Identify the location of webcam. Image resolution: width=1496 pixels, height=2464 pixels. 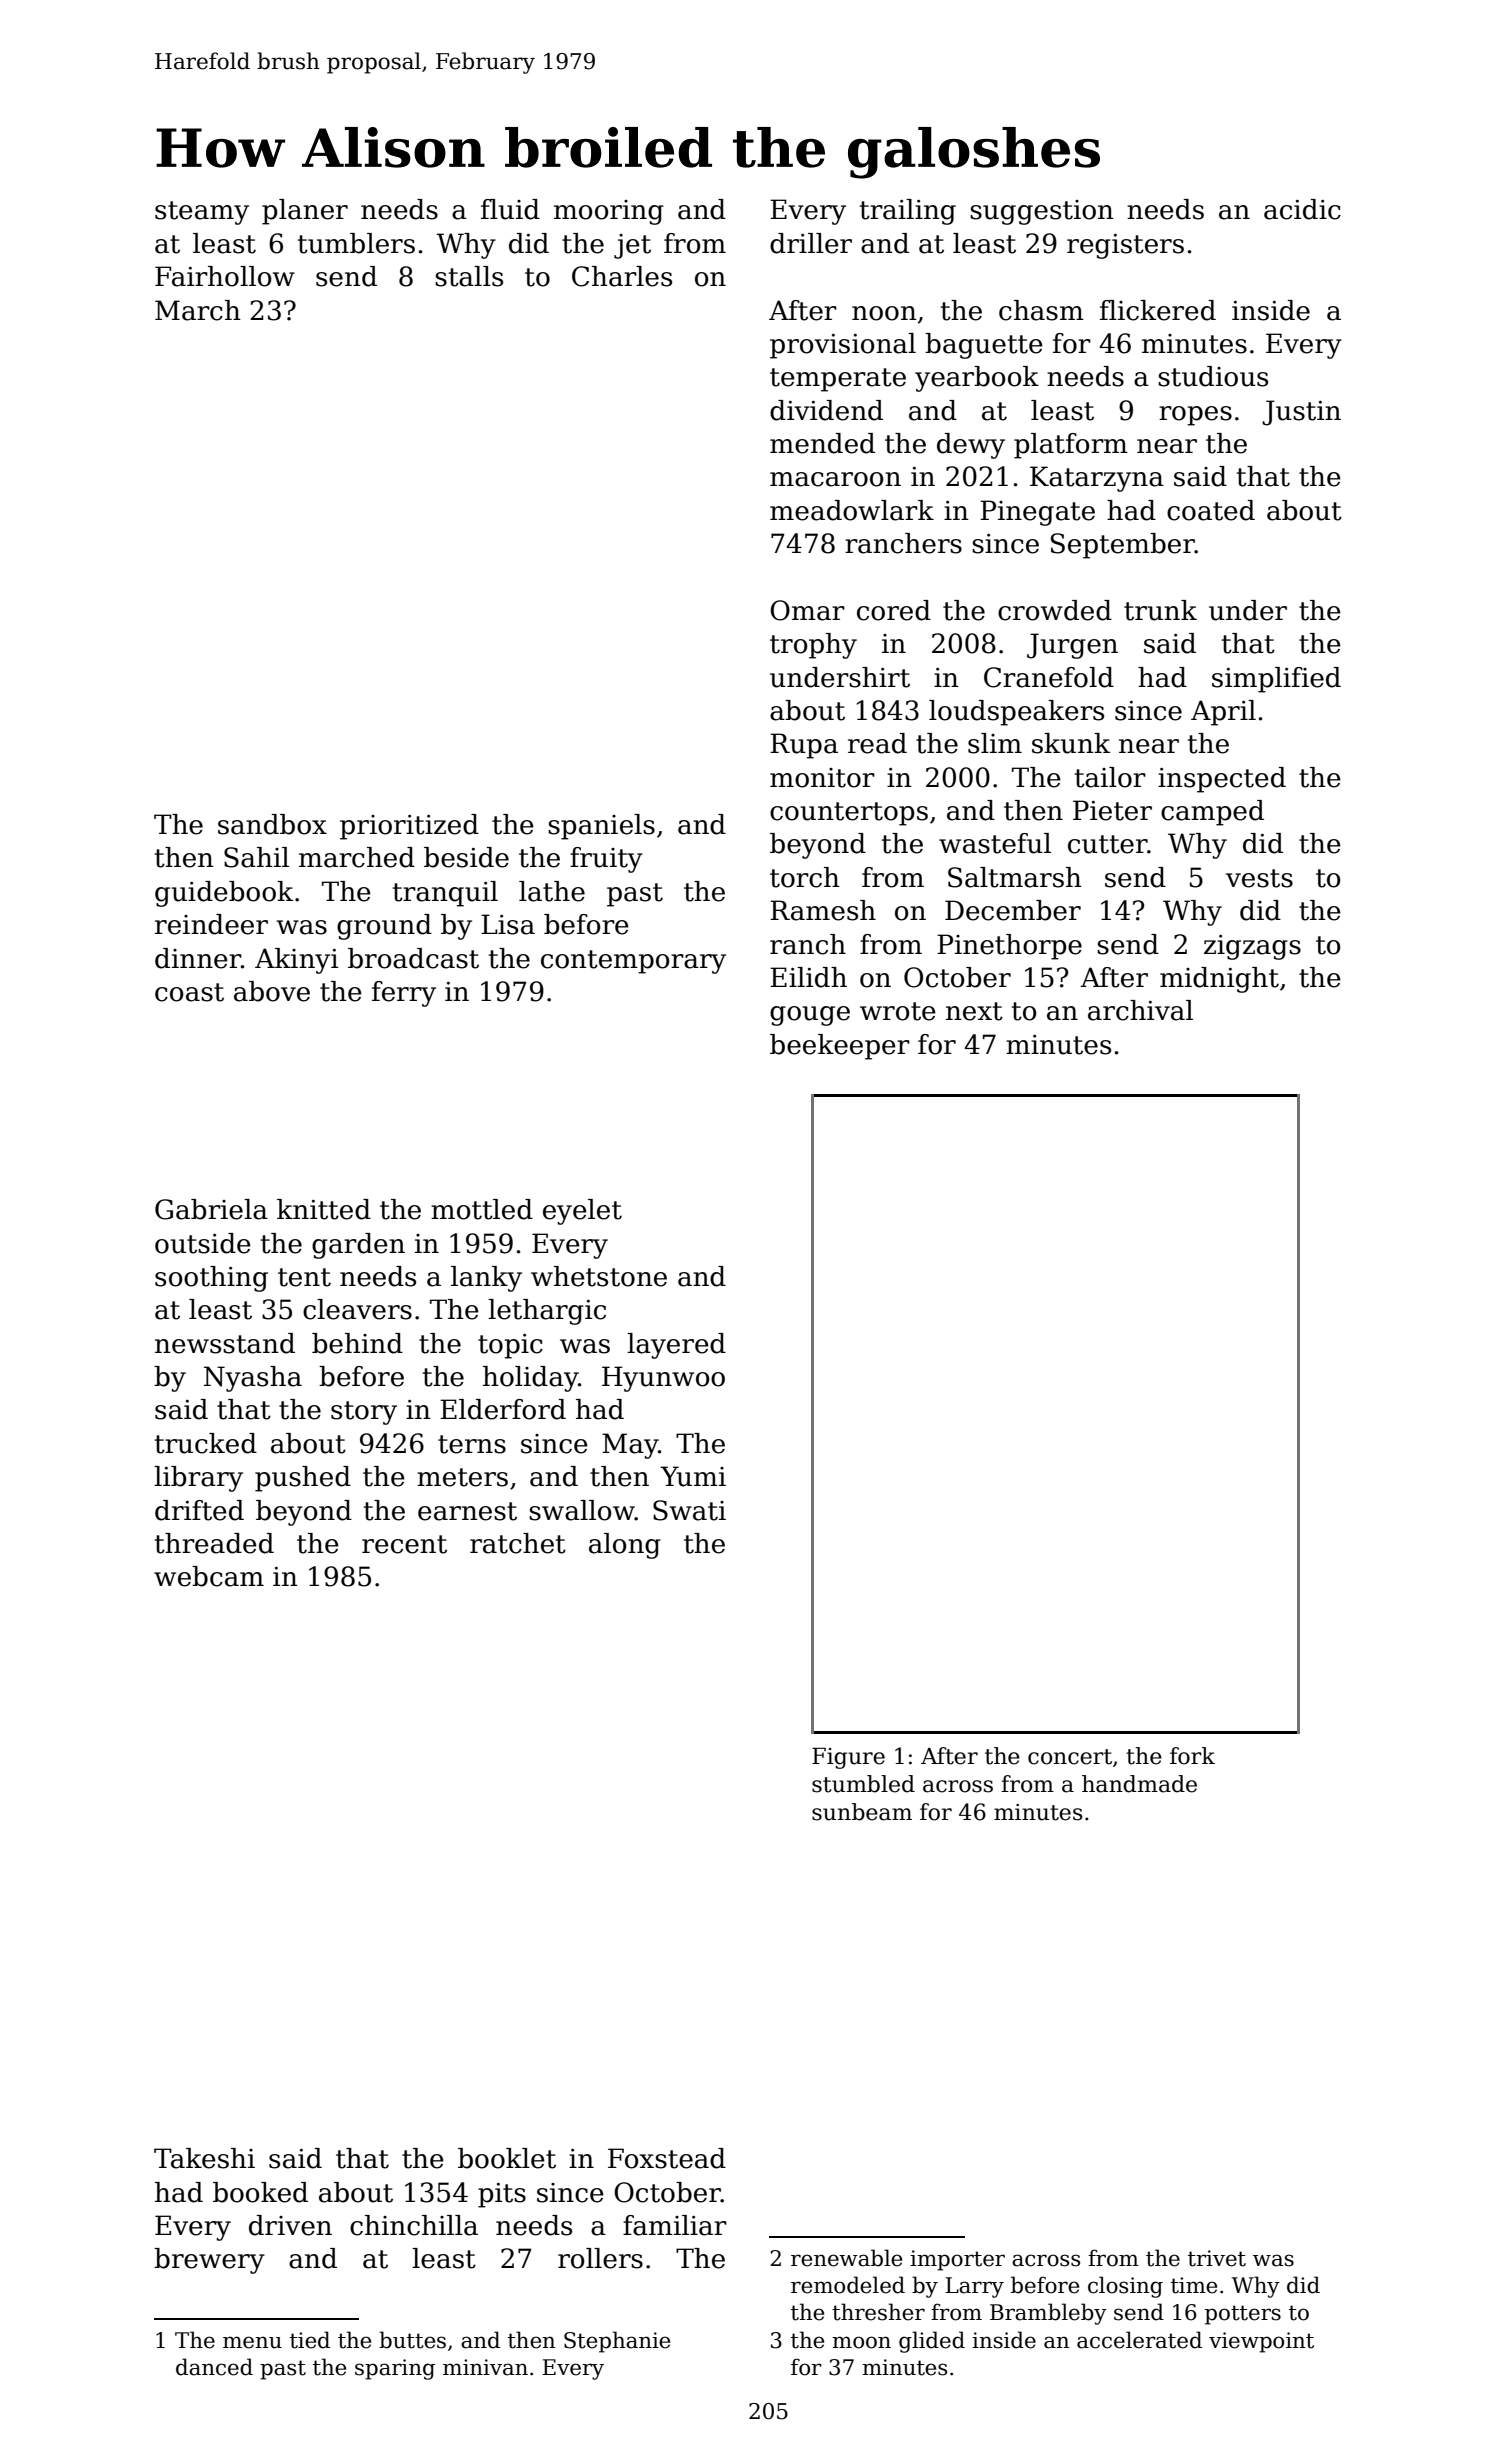
(209, 1576).
